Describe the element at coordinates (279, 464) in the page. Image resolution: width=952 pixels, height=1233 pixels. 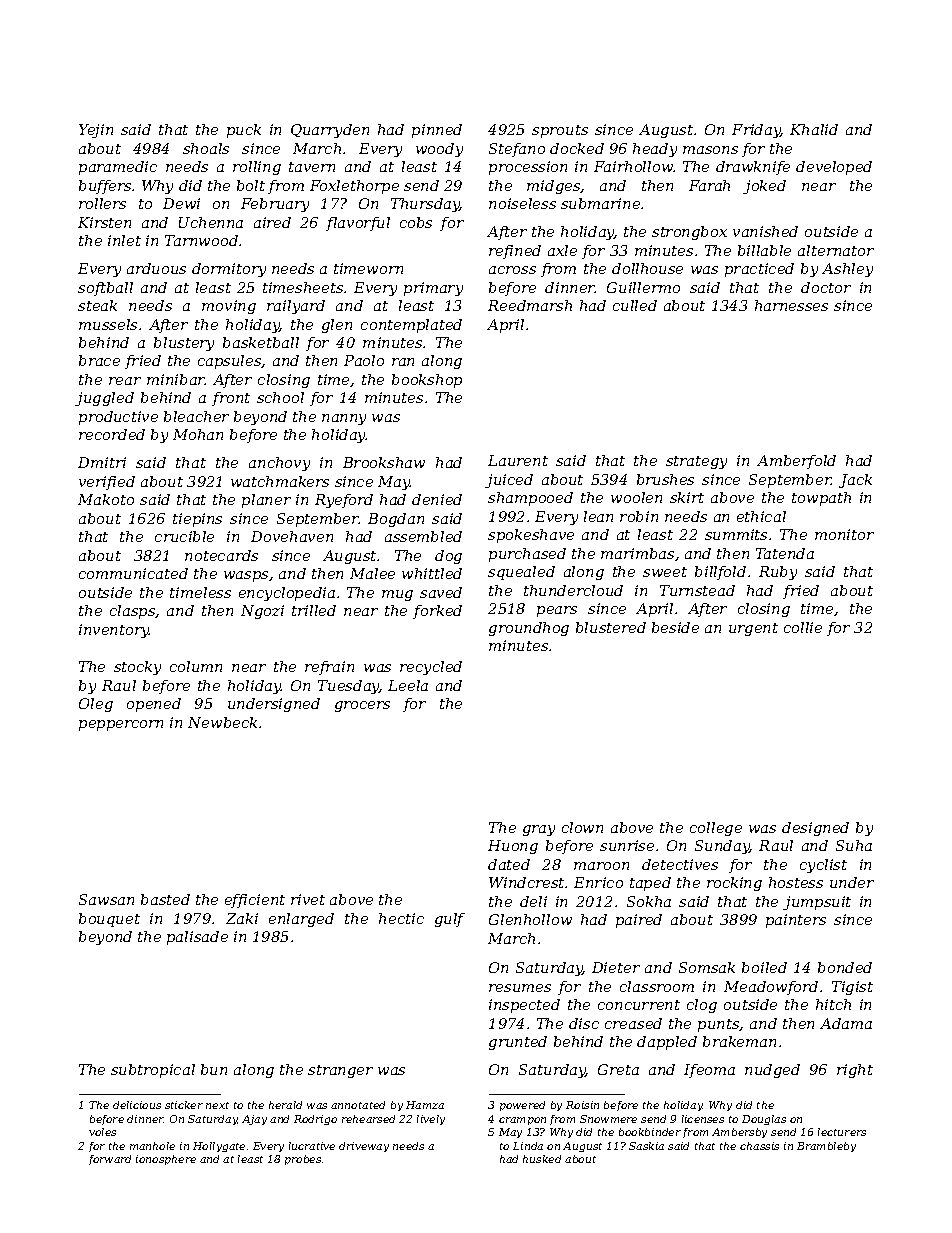
I see `anchovy` at that location.
